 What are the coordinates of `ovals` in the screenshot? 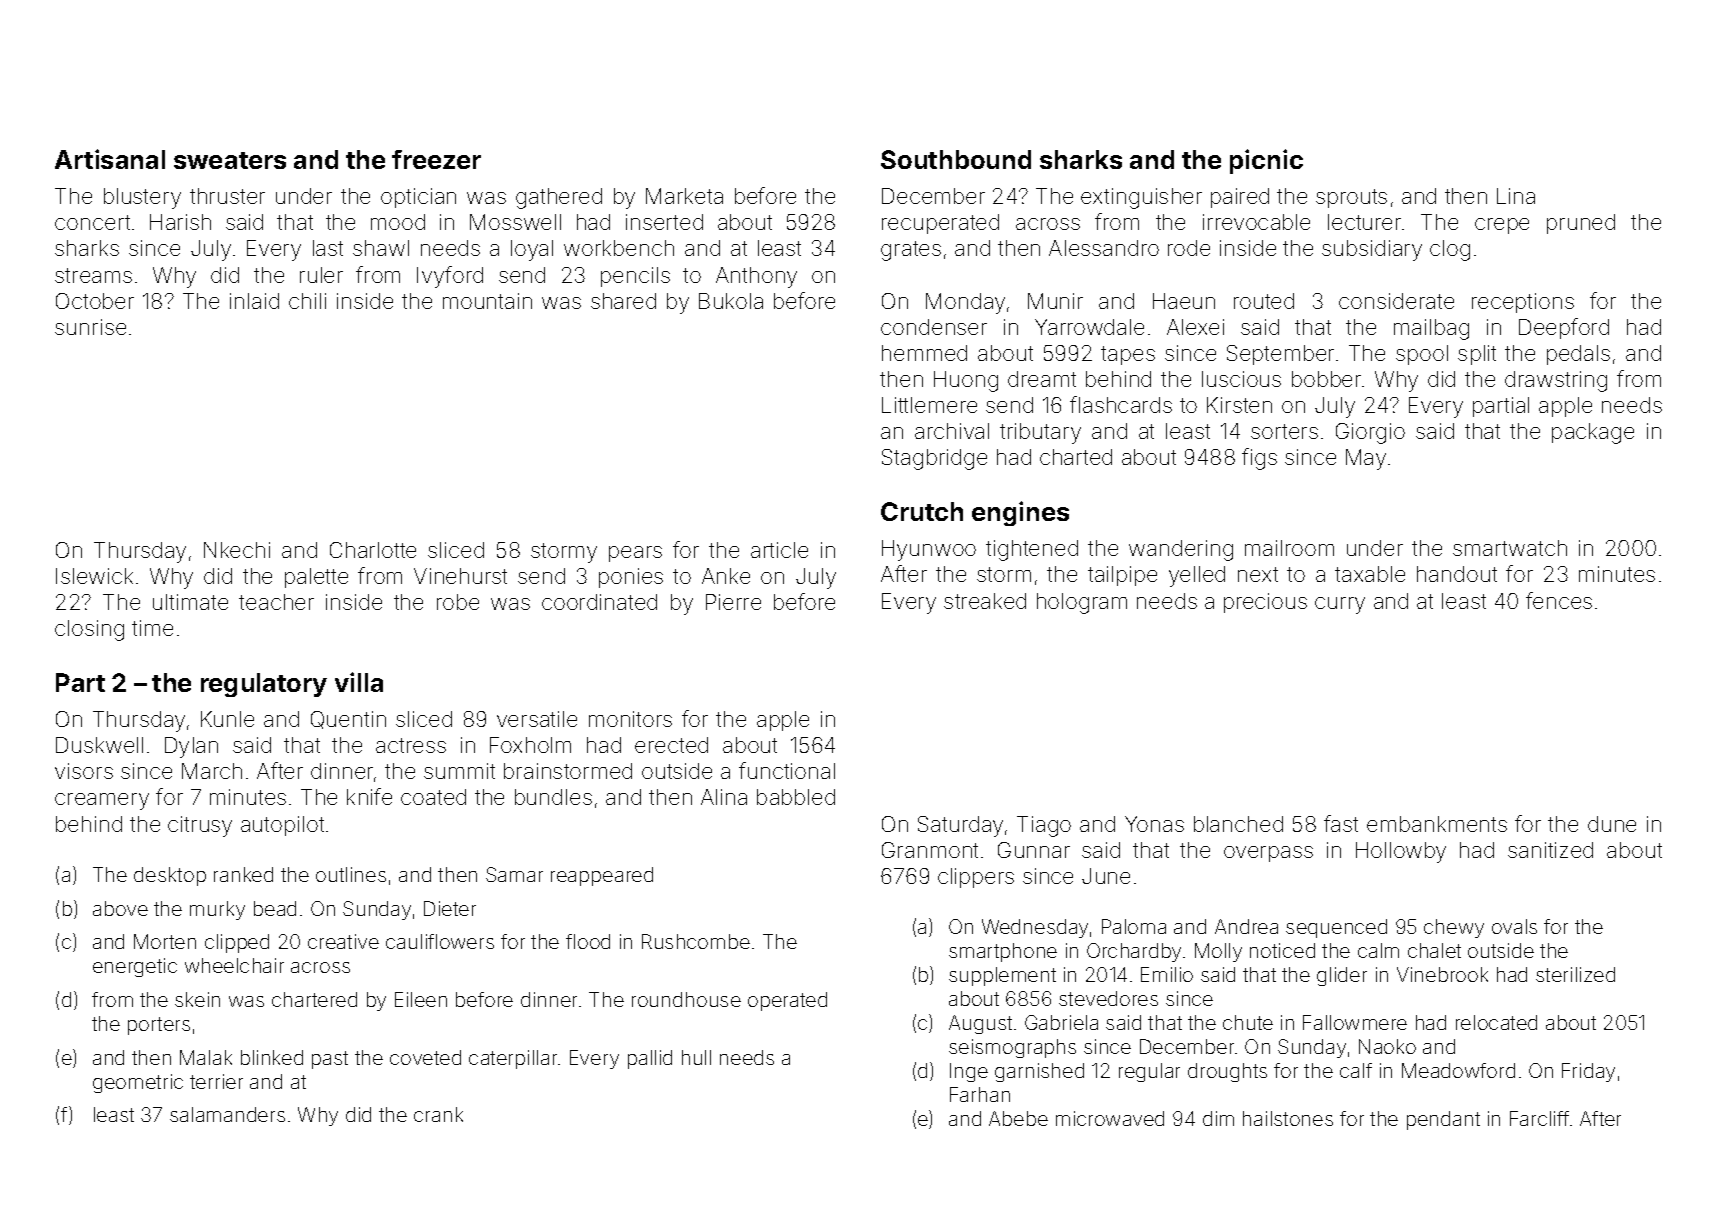 It's located at (1514, 926).
